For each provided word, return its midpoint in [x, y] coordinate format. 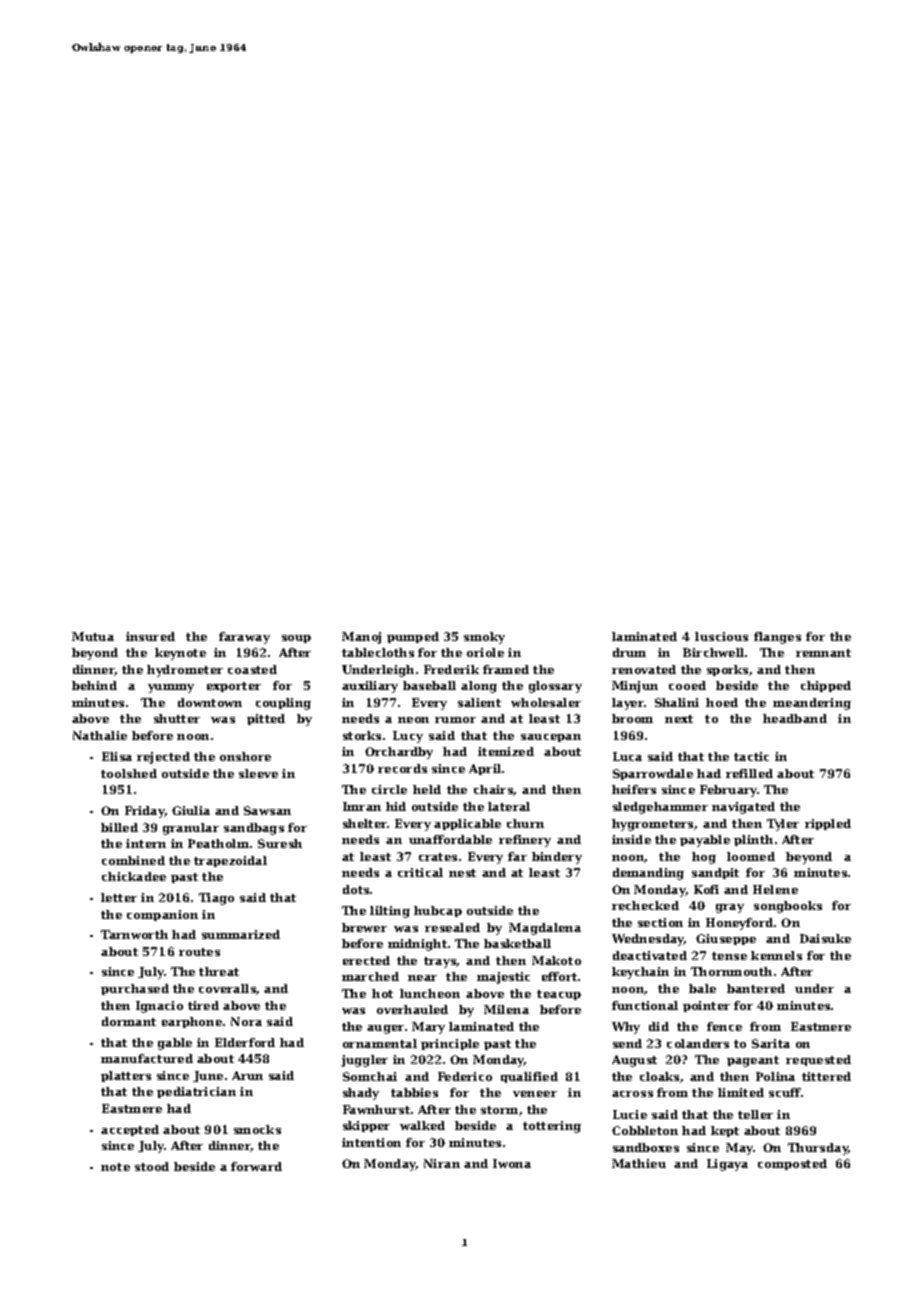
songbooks [788, 907]
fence [724, 1026]
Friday [145, 812]
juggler [364, 1061]
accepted [130, 1130]
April [485, 769]
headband [795, 718]
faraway [244, 638]
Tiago [216, 899]
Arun [247, 1075]
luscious [721, 636]
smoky [484, 638]
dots [356, 889]
